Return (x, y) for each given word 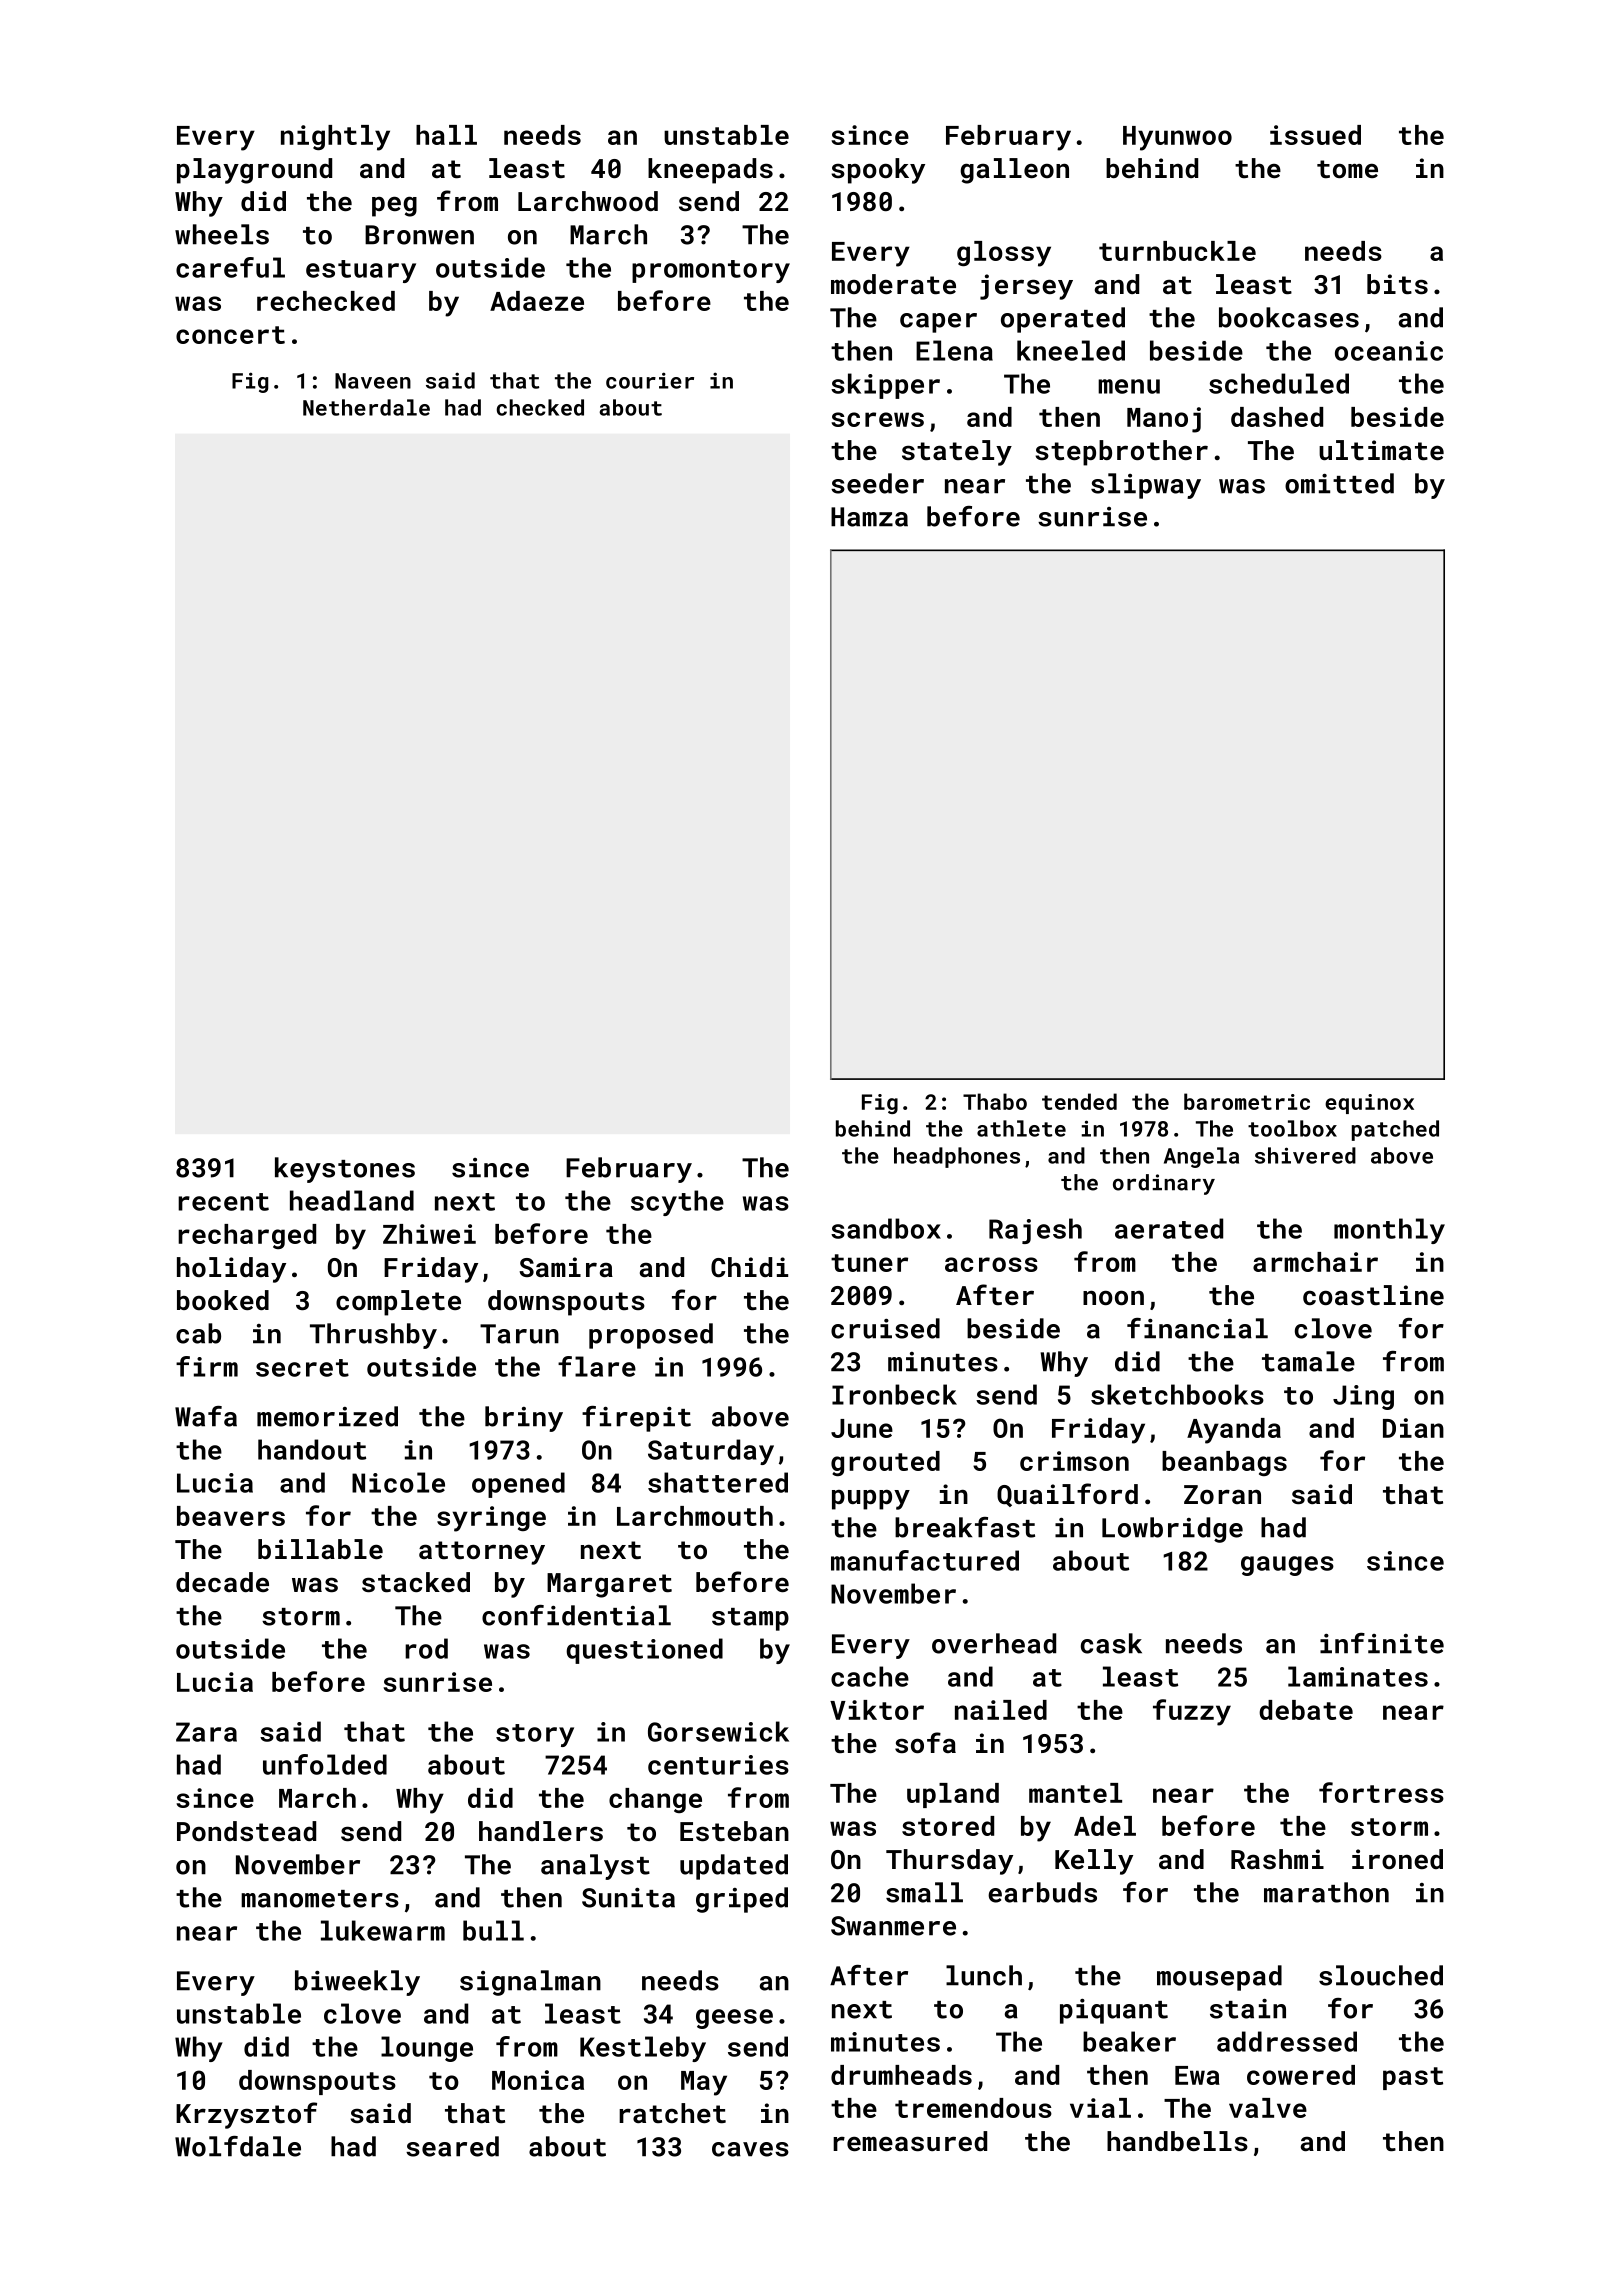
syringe (491, 1519)
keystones (345, 1170)
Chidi (749, 1267)
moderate (893, 284)
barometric (1247, 1101)
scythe (677, 1203)
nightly (335, 138)
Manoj (1164, 420)
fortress (1381, 1792)
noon (1113, 1297)
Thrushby (373, 1336)
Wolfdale (238, 2146)
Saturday (711, 1452)
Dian (1413, 1428)
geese (734, 2019)
